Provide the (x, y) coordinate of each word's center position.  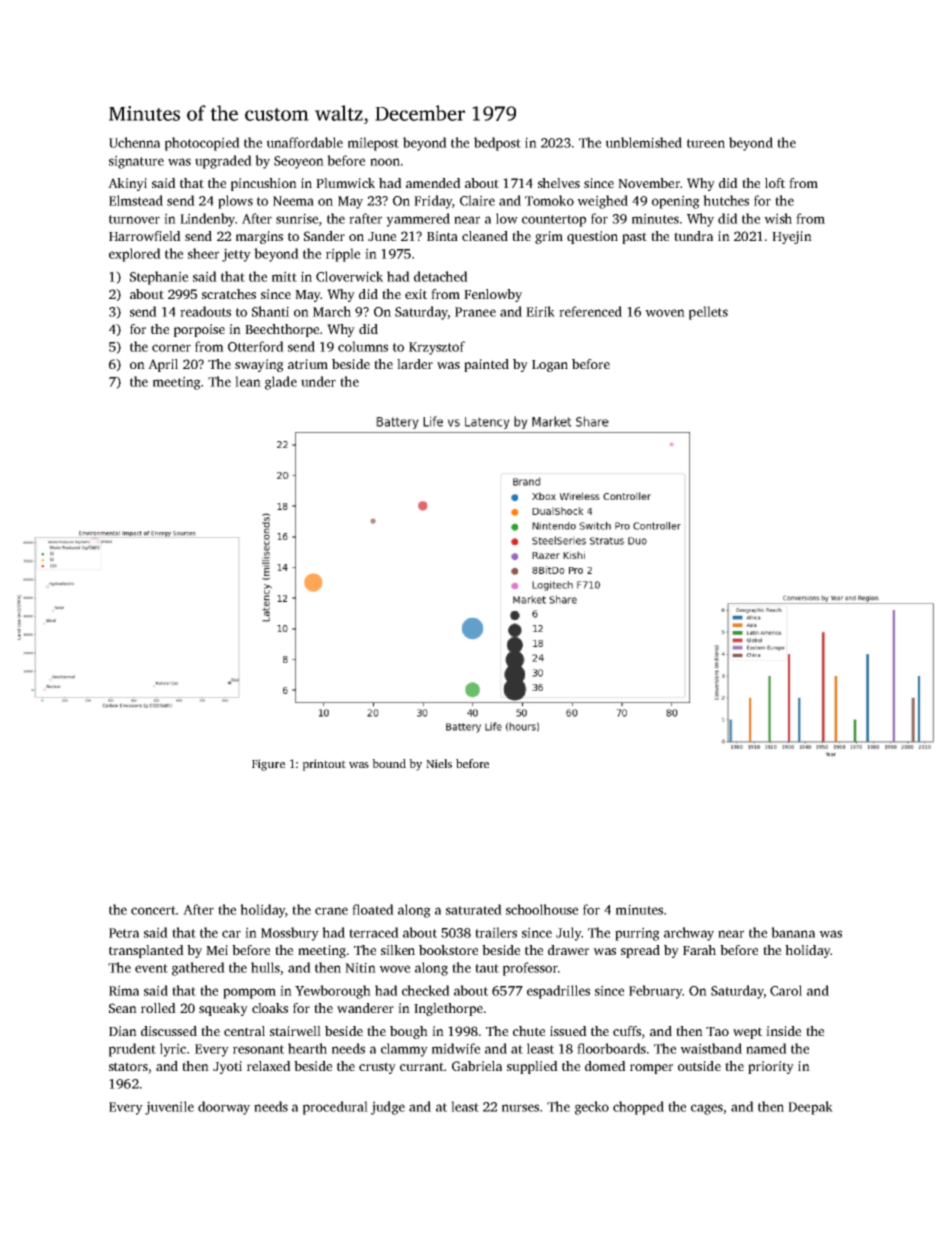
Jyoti (227, 1067)
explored (135, 255)
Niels (439, 763)
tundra (693, 236)
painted (486, 365)
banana (793, 932)
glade (281, 383)
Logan (550, 366)
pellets (708, 313)
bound (389, 763)
